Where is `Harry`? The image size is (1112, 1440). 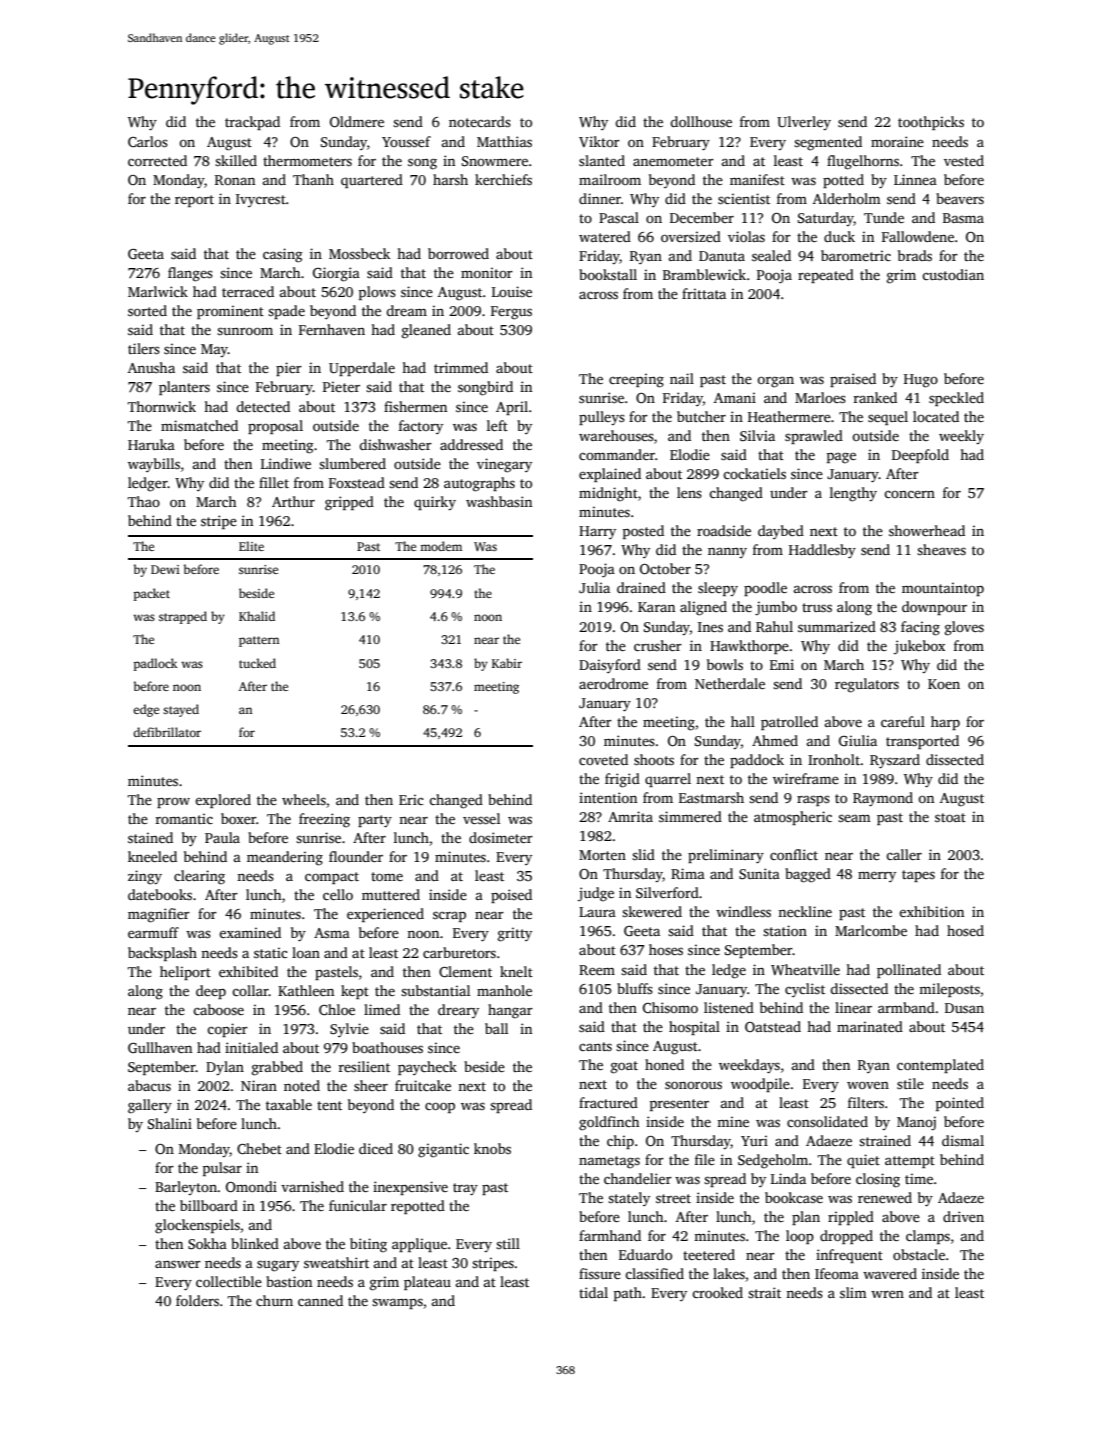 Harry is located at coordinates (597, 532).
